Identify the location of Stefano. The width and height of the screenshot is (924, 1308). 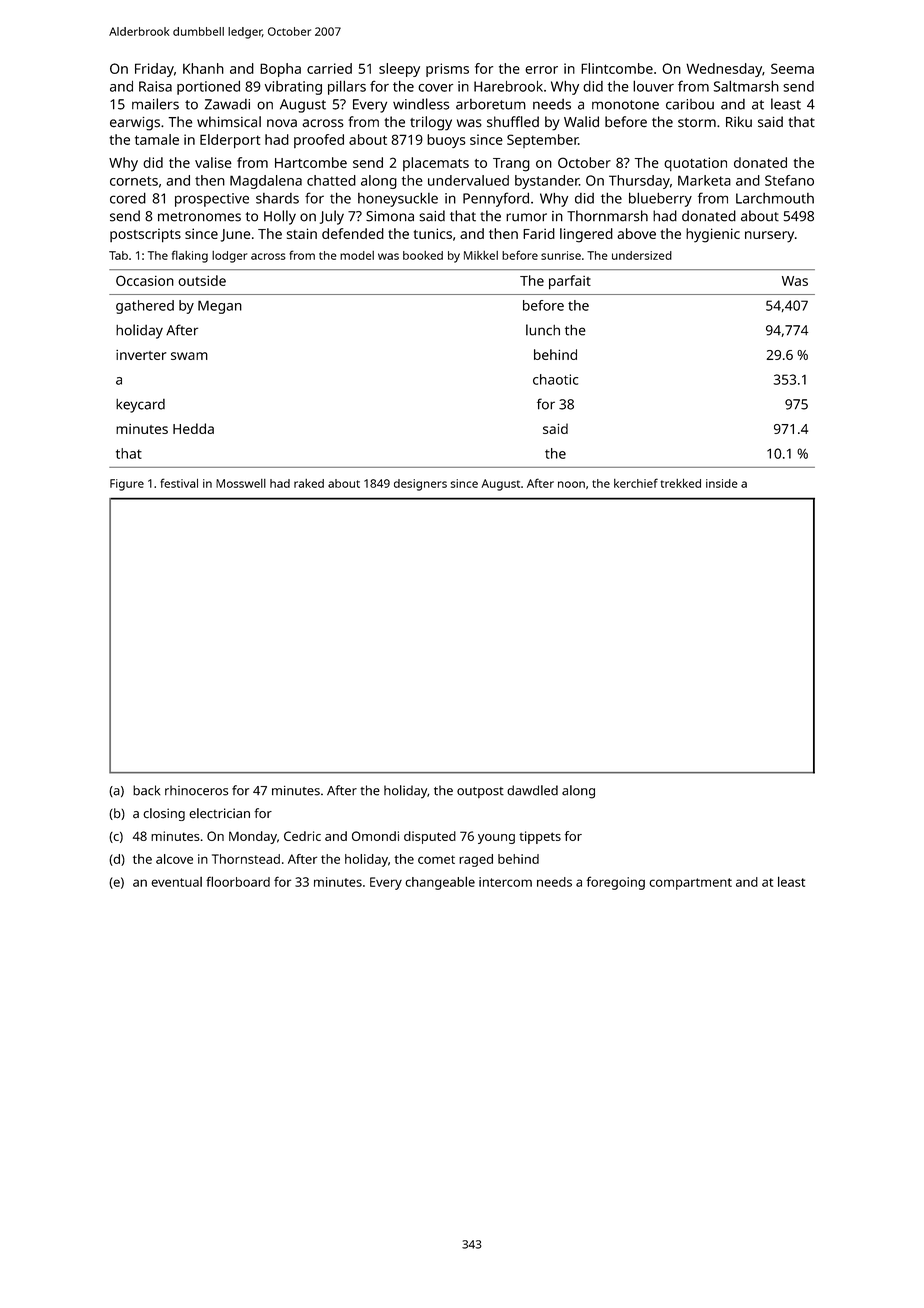
(789, 180).
